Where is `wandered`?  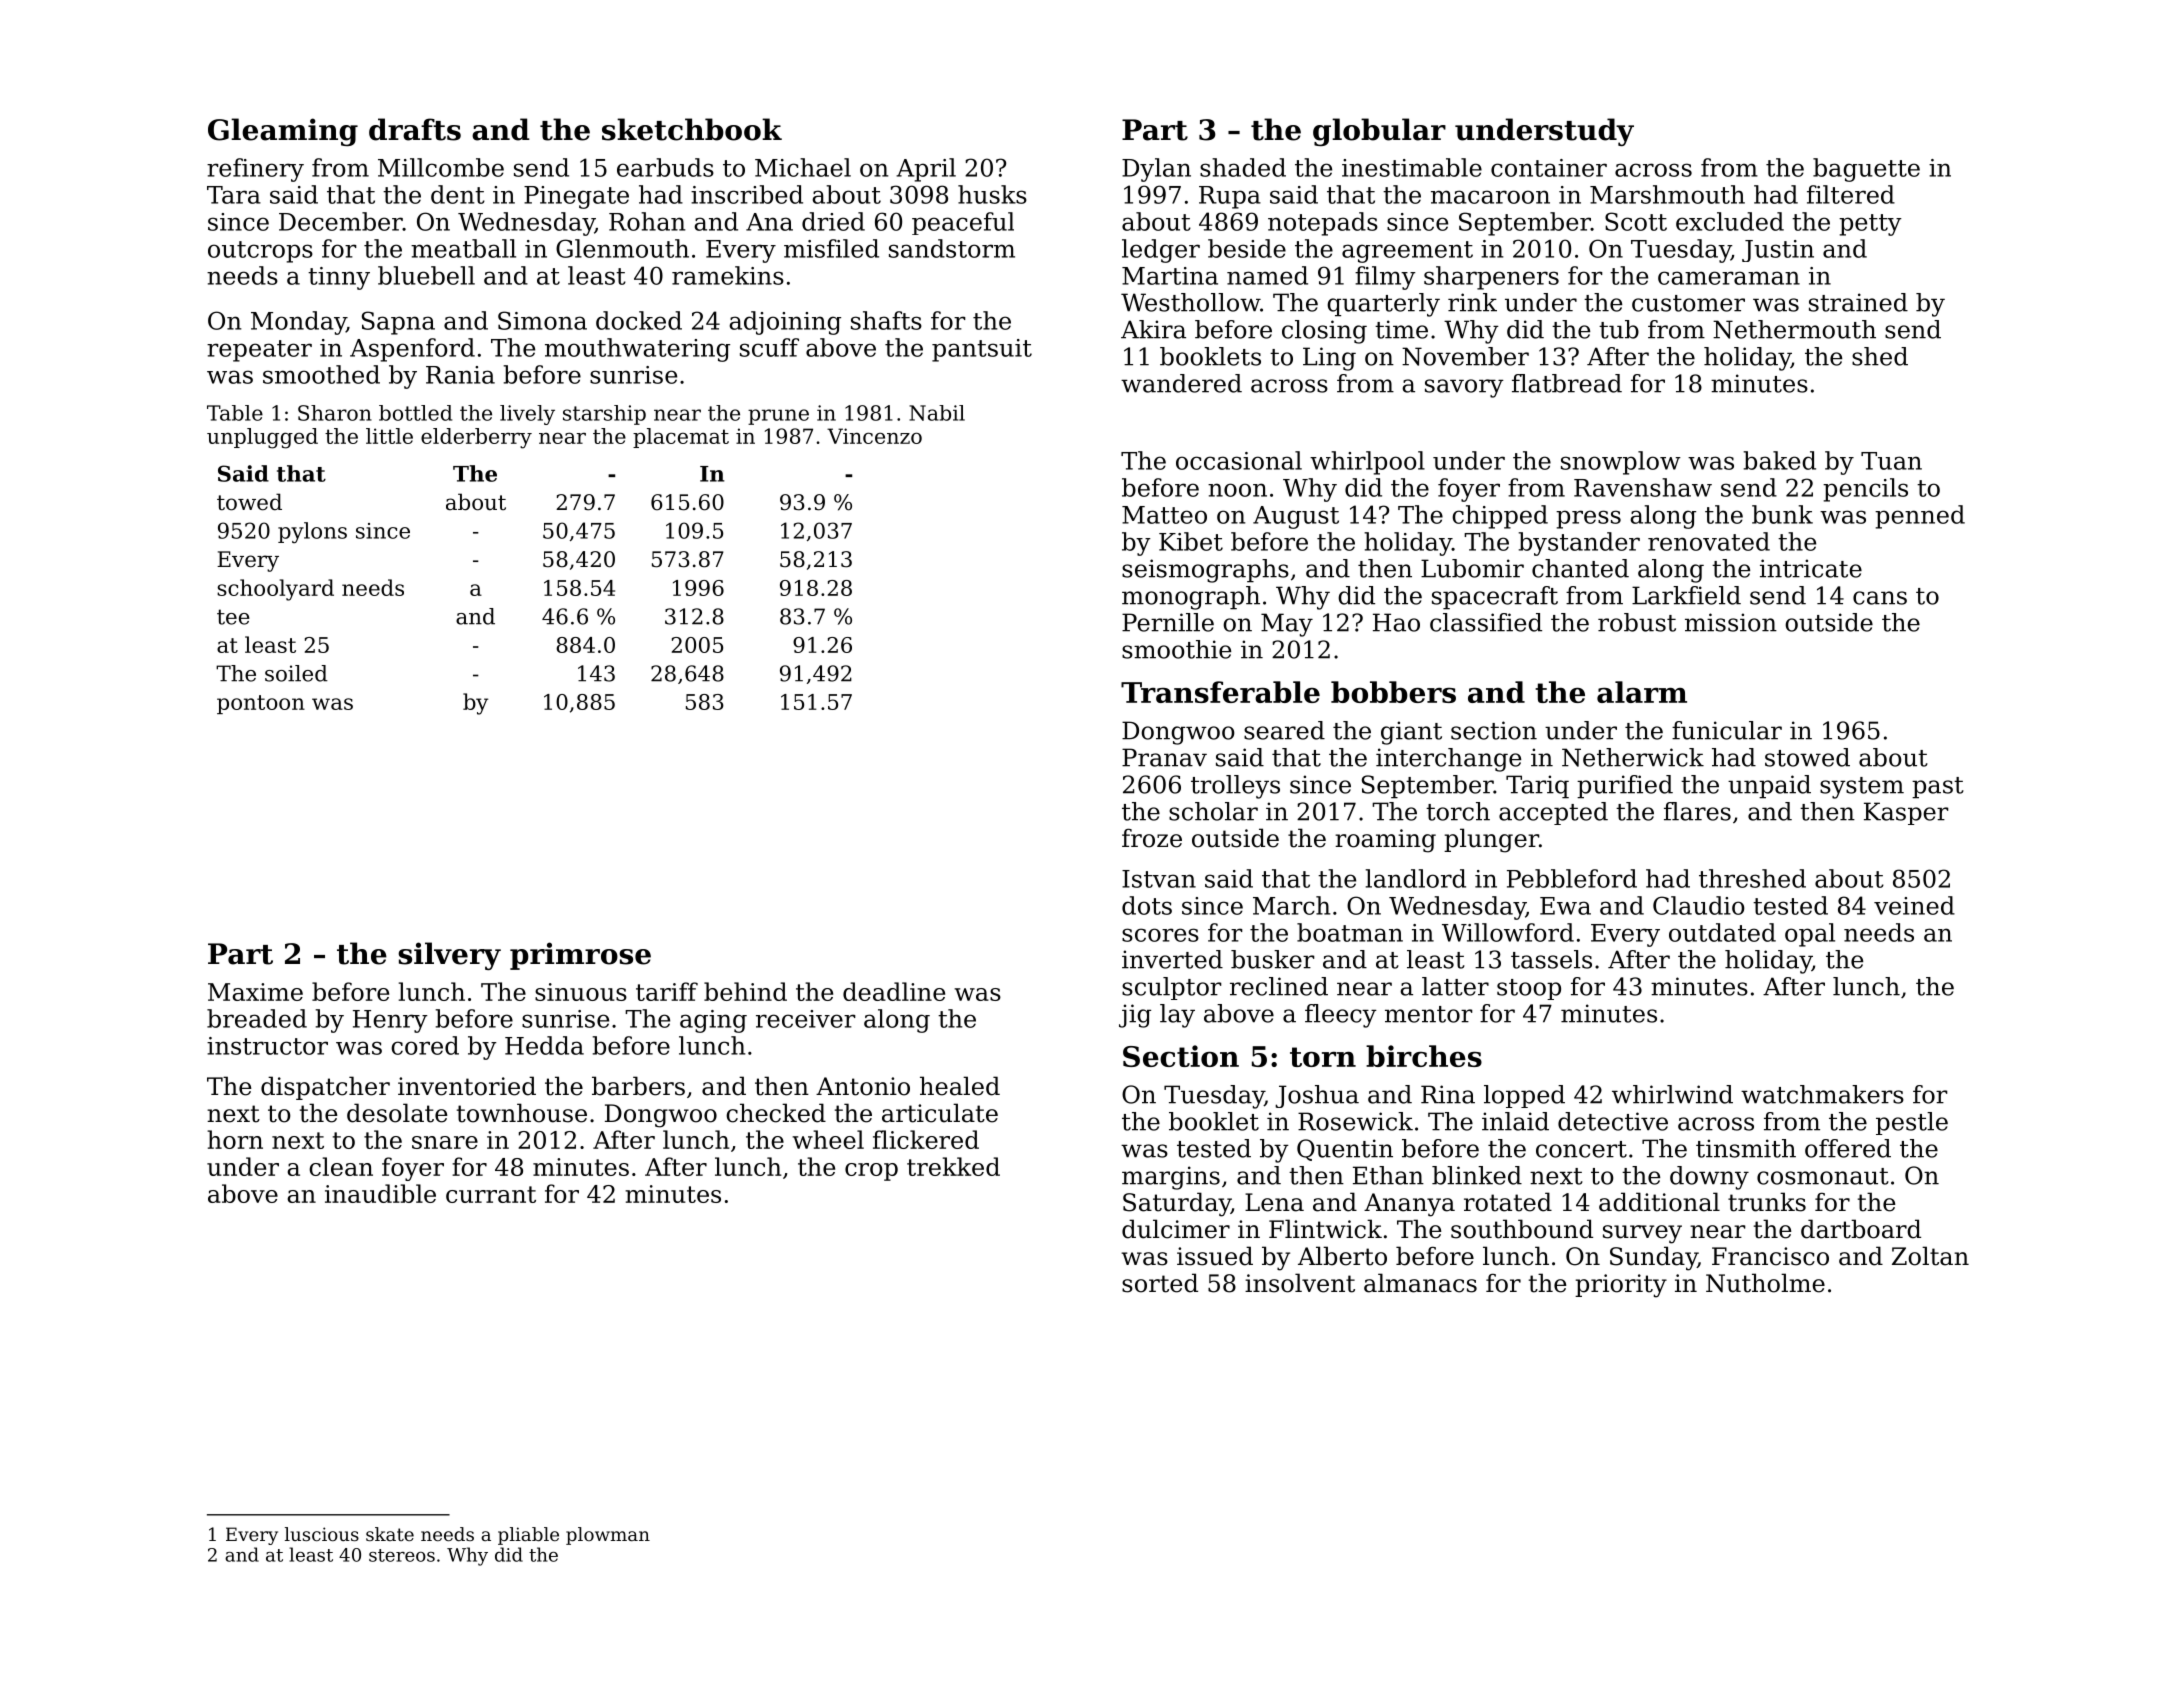 wandered is located at coordinates (1181, 383).
